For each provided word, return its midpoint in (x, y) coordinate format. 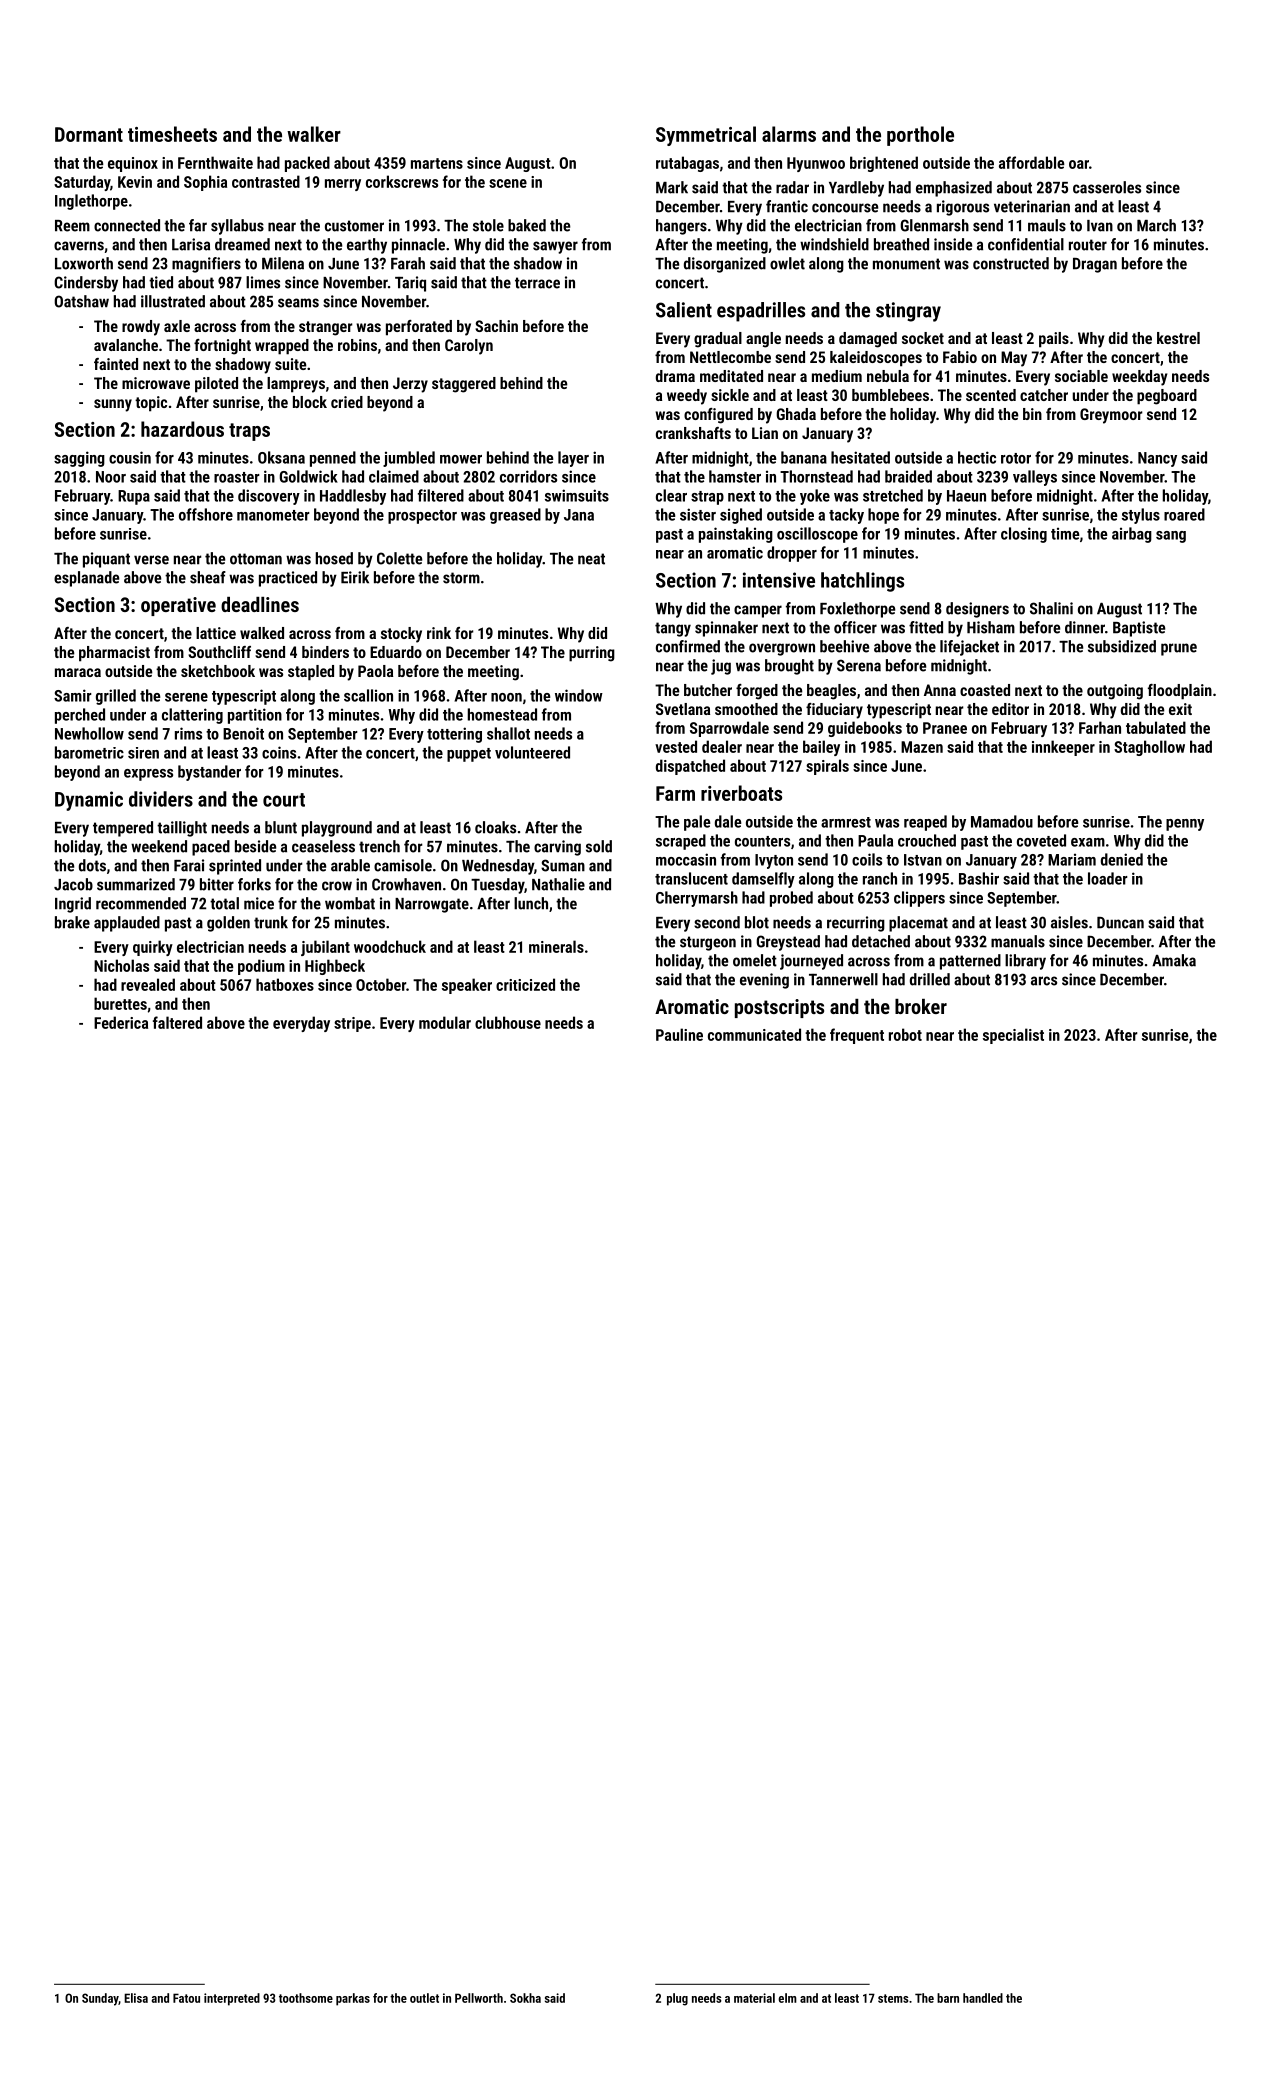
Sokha (525, 1998)
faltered (177, 1022)
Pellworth (479, 1998)
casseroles (1107, 187)
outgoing (1115, 692)
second (717, 922)
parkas (353, 1999)
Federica (121, 1022)
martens (437, 163)
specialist (1013, 1036)
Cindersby (86, 284)
